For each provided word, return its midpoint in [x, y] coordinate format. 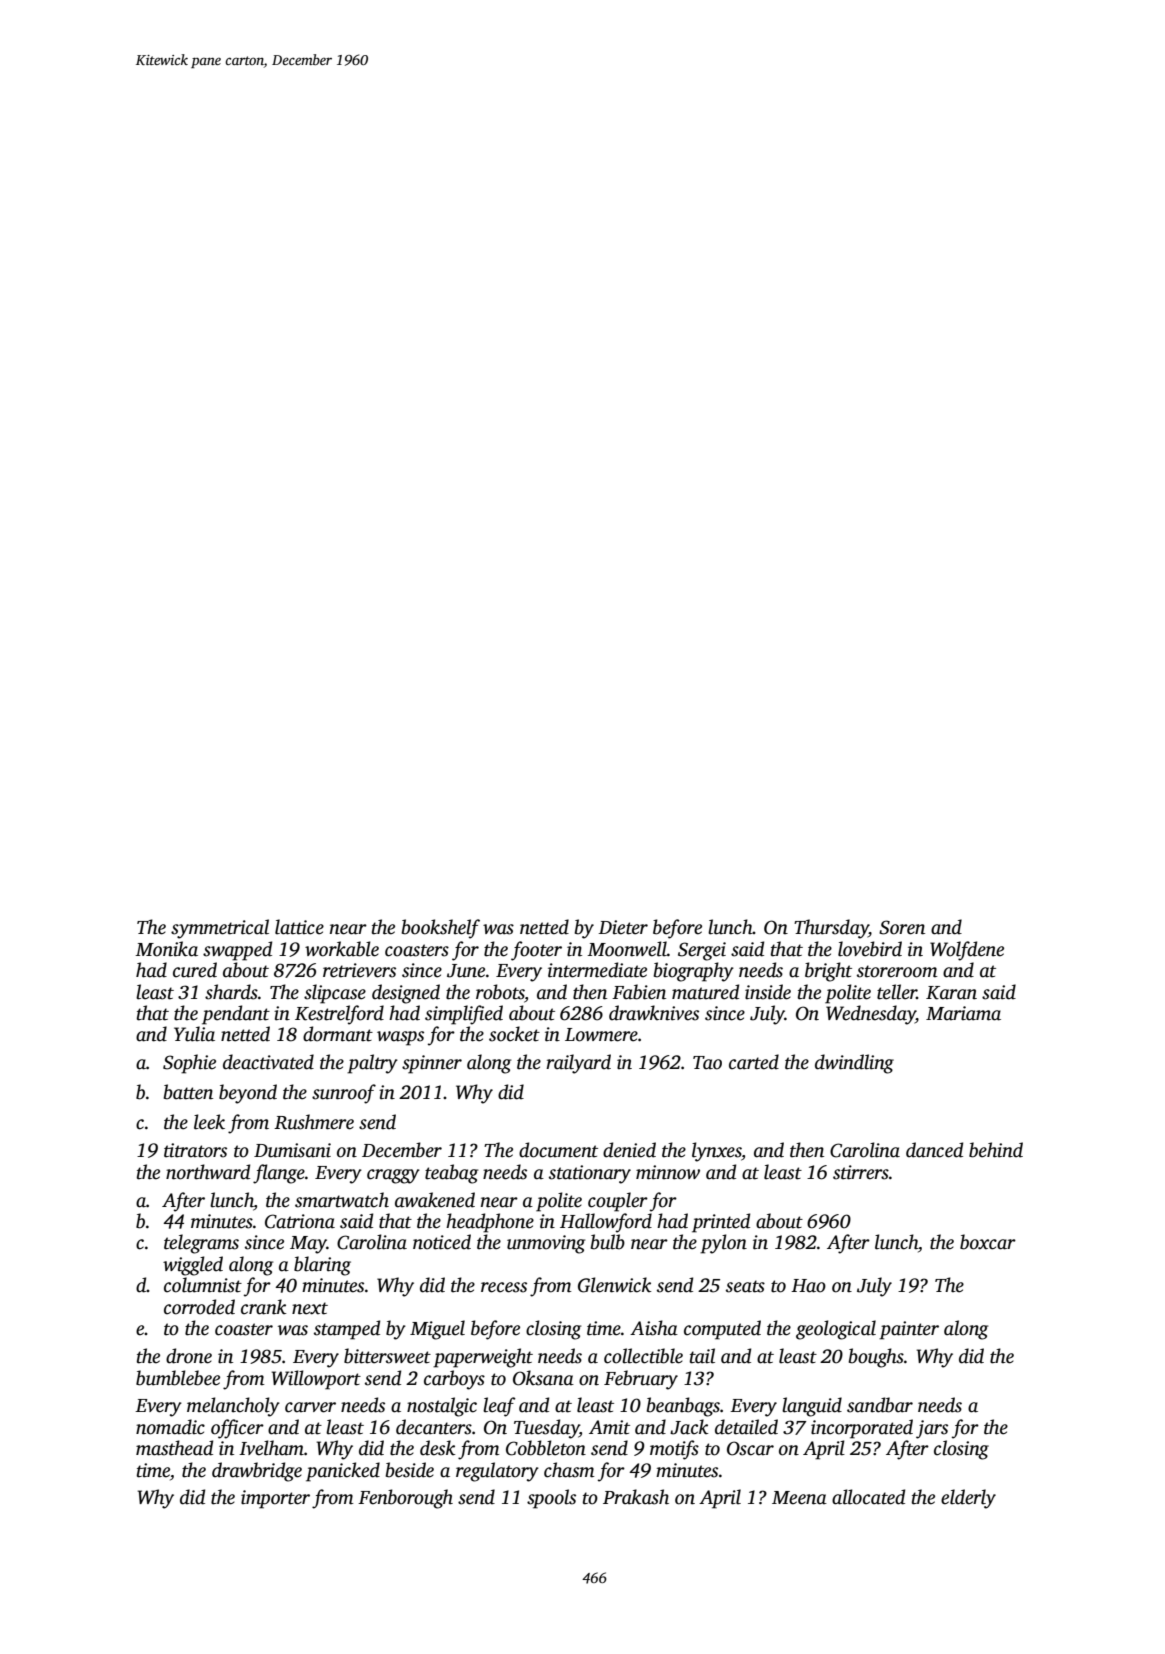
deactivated [268, 1062]
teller [897, 992]
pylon [723, 1244]
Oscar [750, 1448]
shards [231, 992]
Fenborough [405, 1499]
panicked [343, 1472]
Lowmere [601, 1035]
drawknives [654, 1013]
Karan [951, 993]
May [308, 1245]
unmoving [546, 1244]
